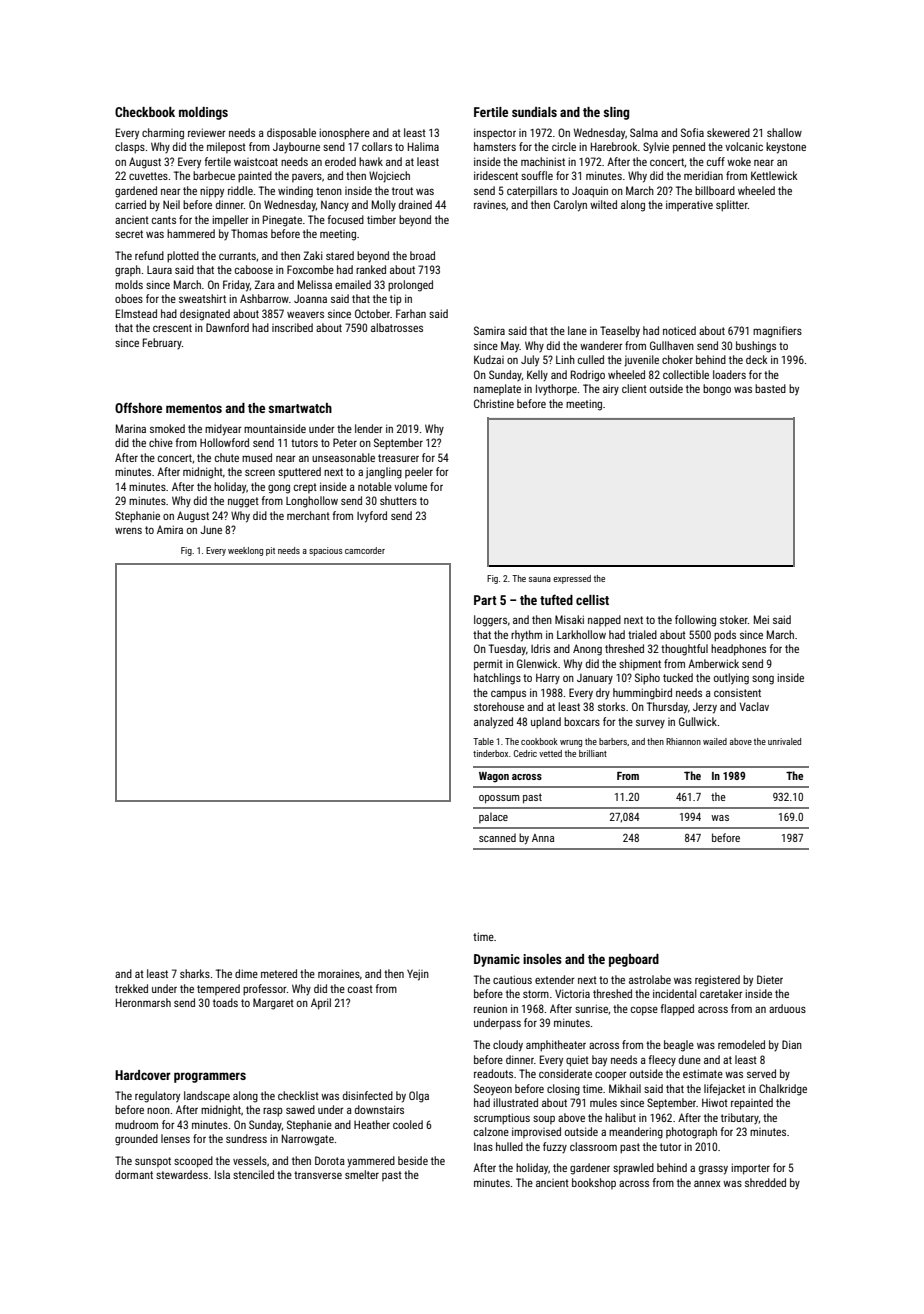 The width and height of the screenshot is (924, 1314). Describe the element at coordinates (195, 973) in the screenshot. I see `sharks` at that location.
